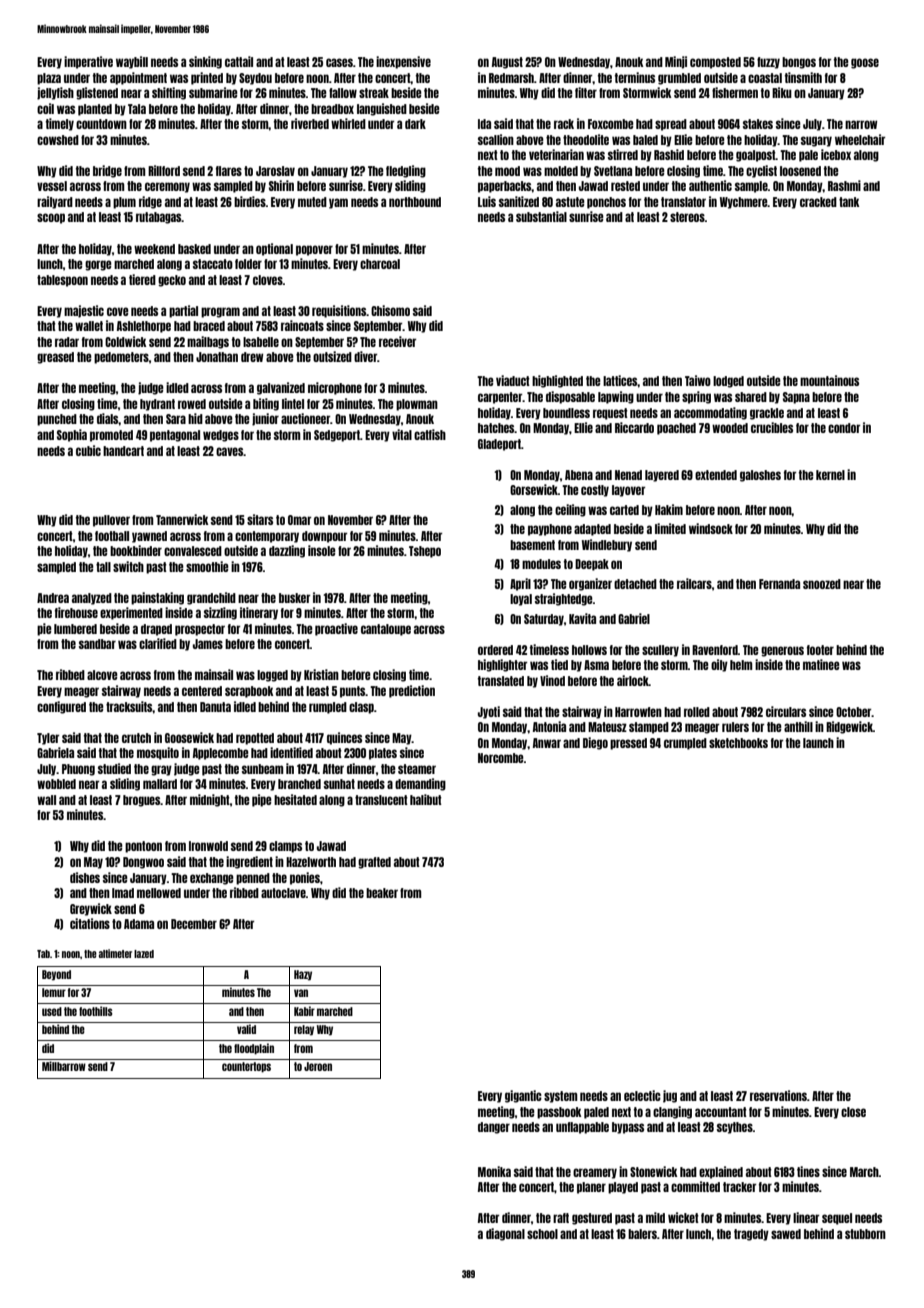 Image resolution: width=924 pixels, height=1308 pixels. What do you see at coordinates (406, 171) in the document?
I see `fledgling` at bounding box center [406, 171].
